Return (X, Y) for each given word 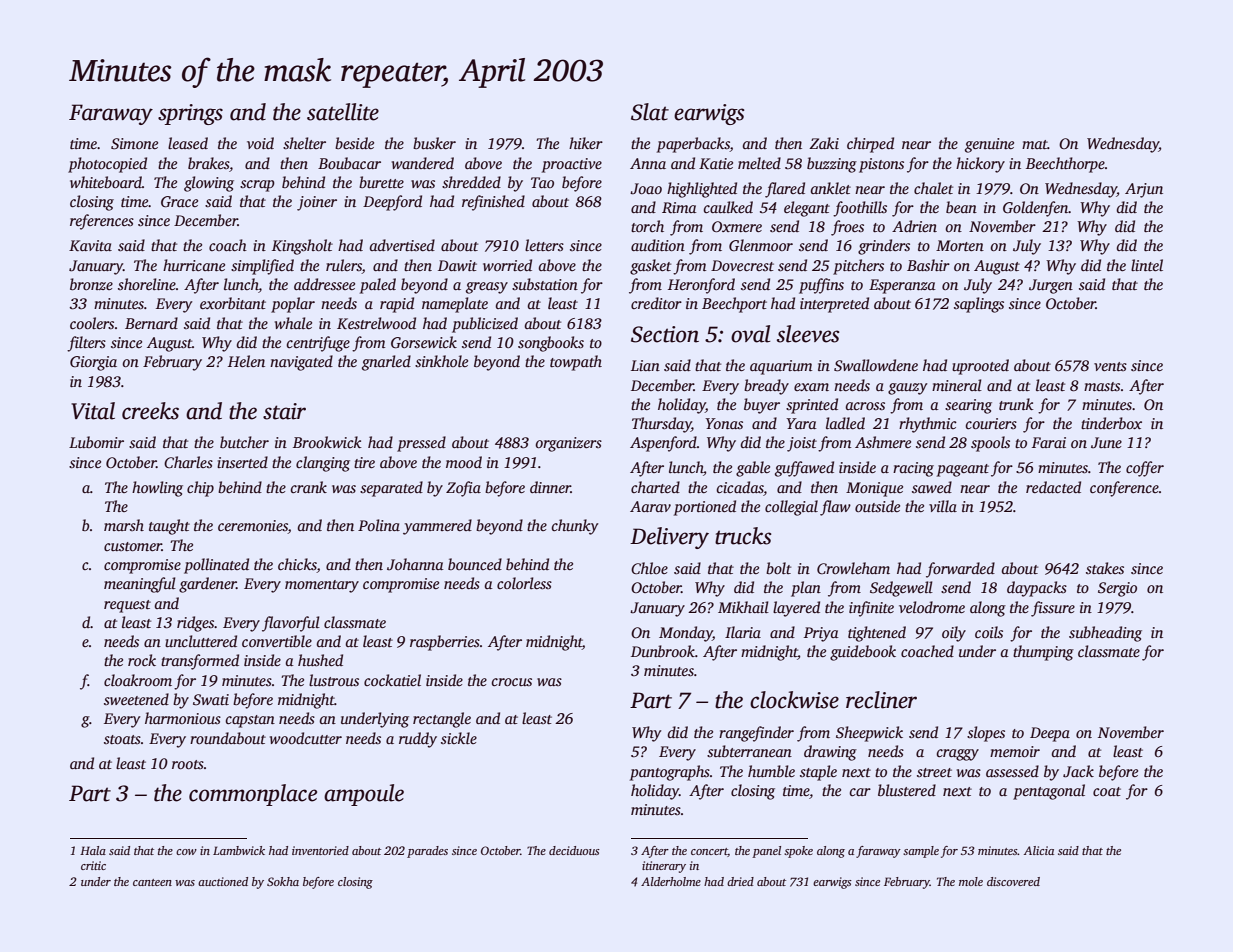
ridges (196, 624)
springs (190, 114)
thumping (1043, 653)
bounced (475, 564)
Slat (650, 112)
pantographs (670, 773)
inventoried (320, 850)
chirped (870, 145)
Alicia (1039, 850)
